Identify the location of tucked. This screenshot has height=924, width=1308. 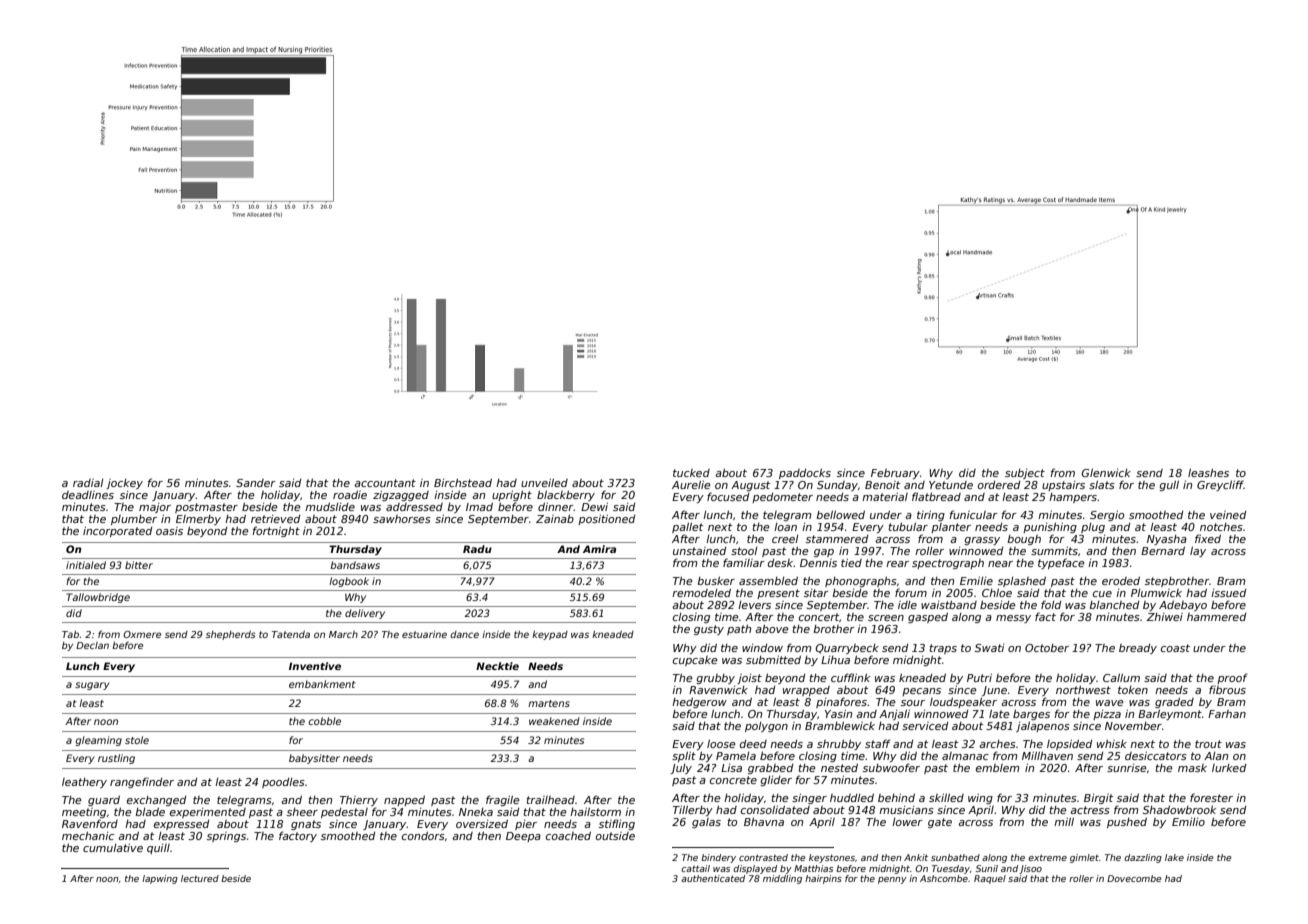
(691, 473).
